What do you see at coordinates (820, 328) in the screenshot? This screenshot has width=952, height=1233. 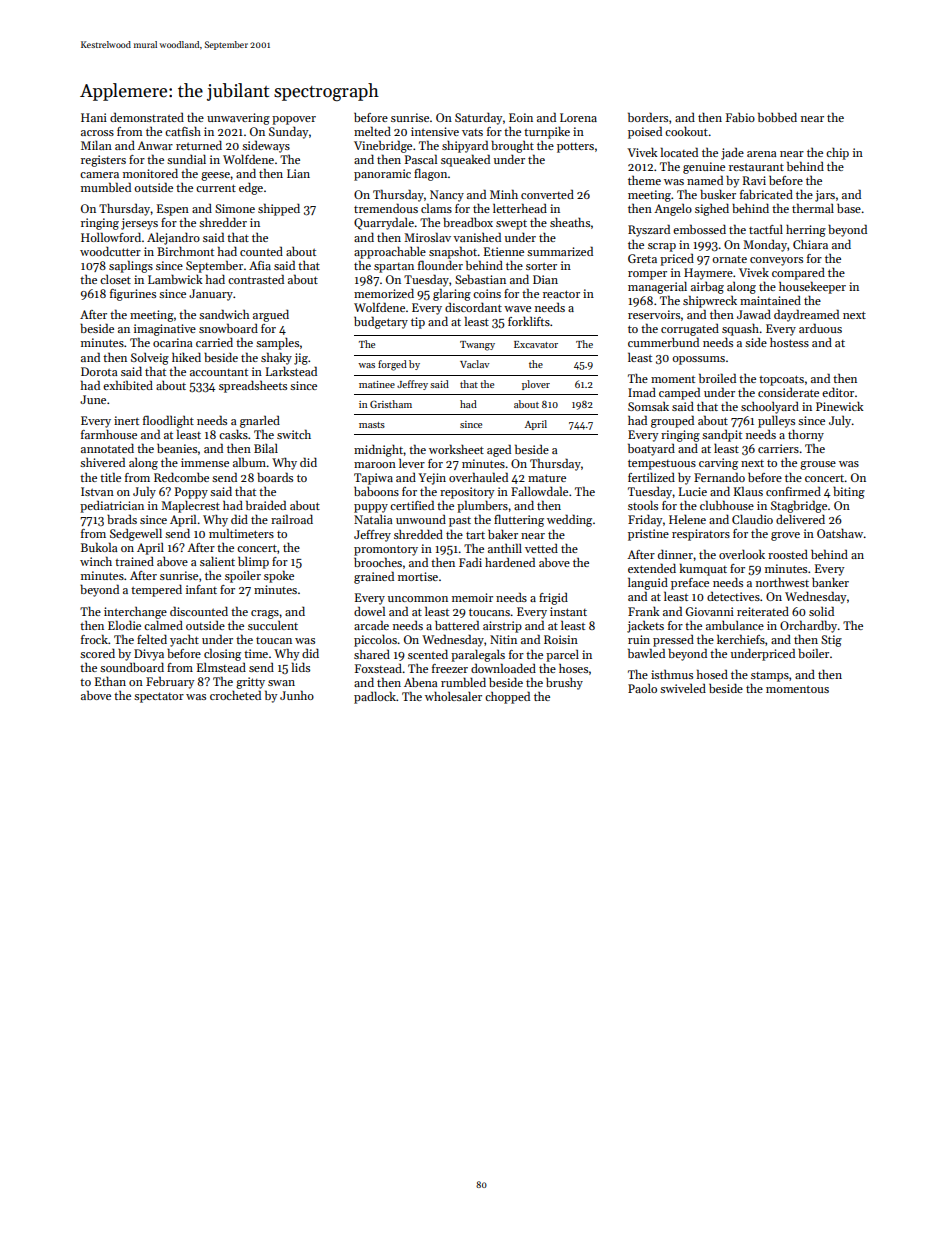 I see `arduous` at bounding box center [820, 328].
